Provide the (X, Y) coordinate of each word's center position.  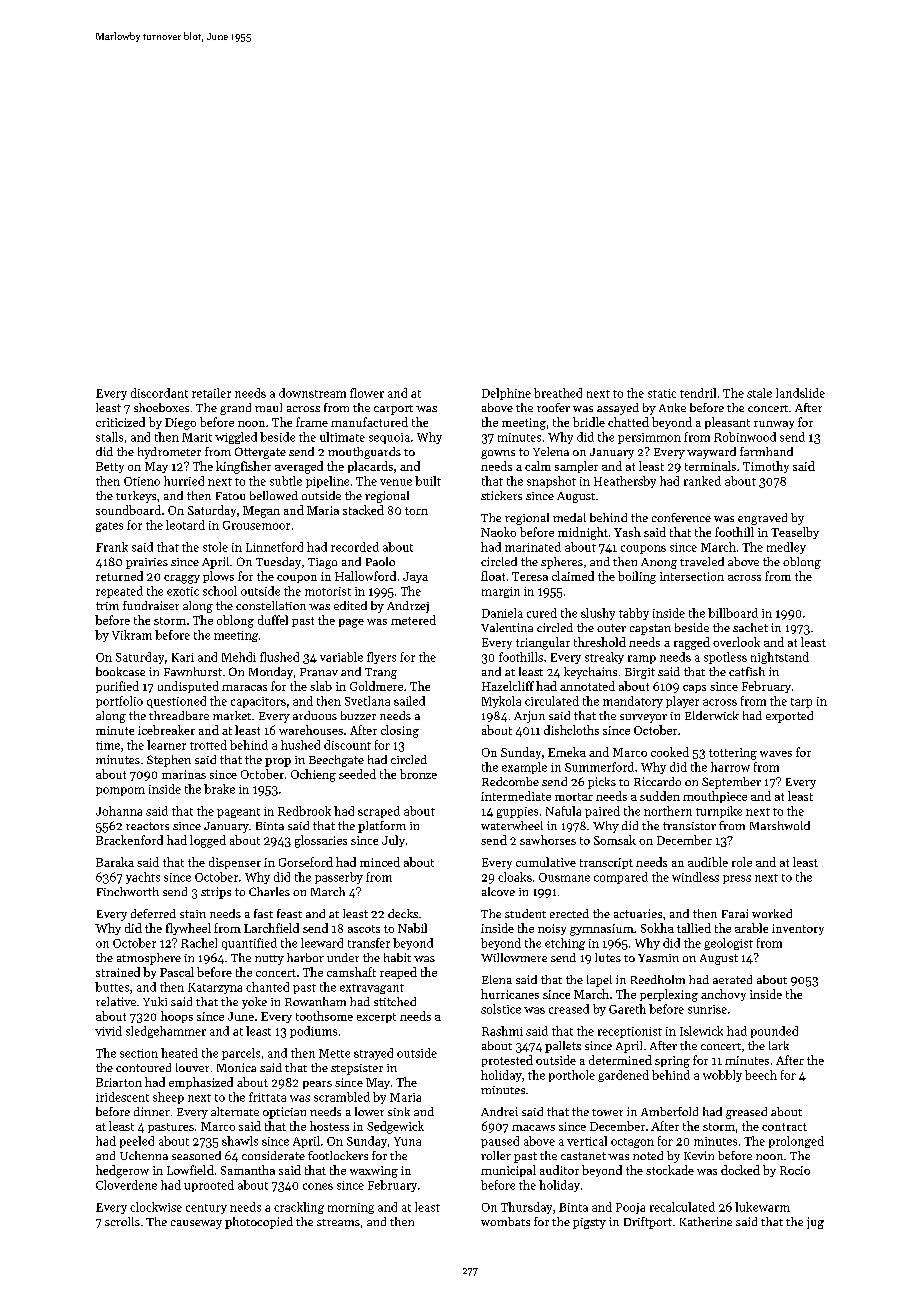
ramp (642, 659)
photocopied (259, 1223)
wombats (505, 1221)
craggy (182, 579)
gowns (498, 454)
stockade (670, 1170)
